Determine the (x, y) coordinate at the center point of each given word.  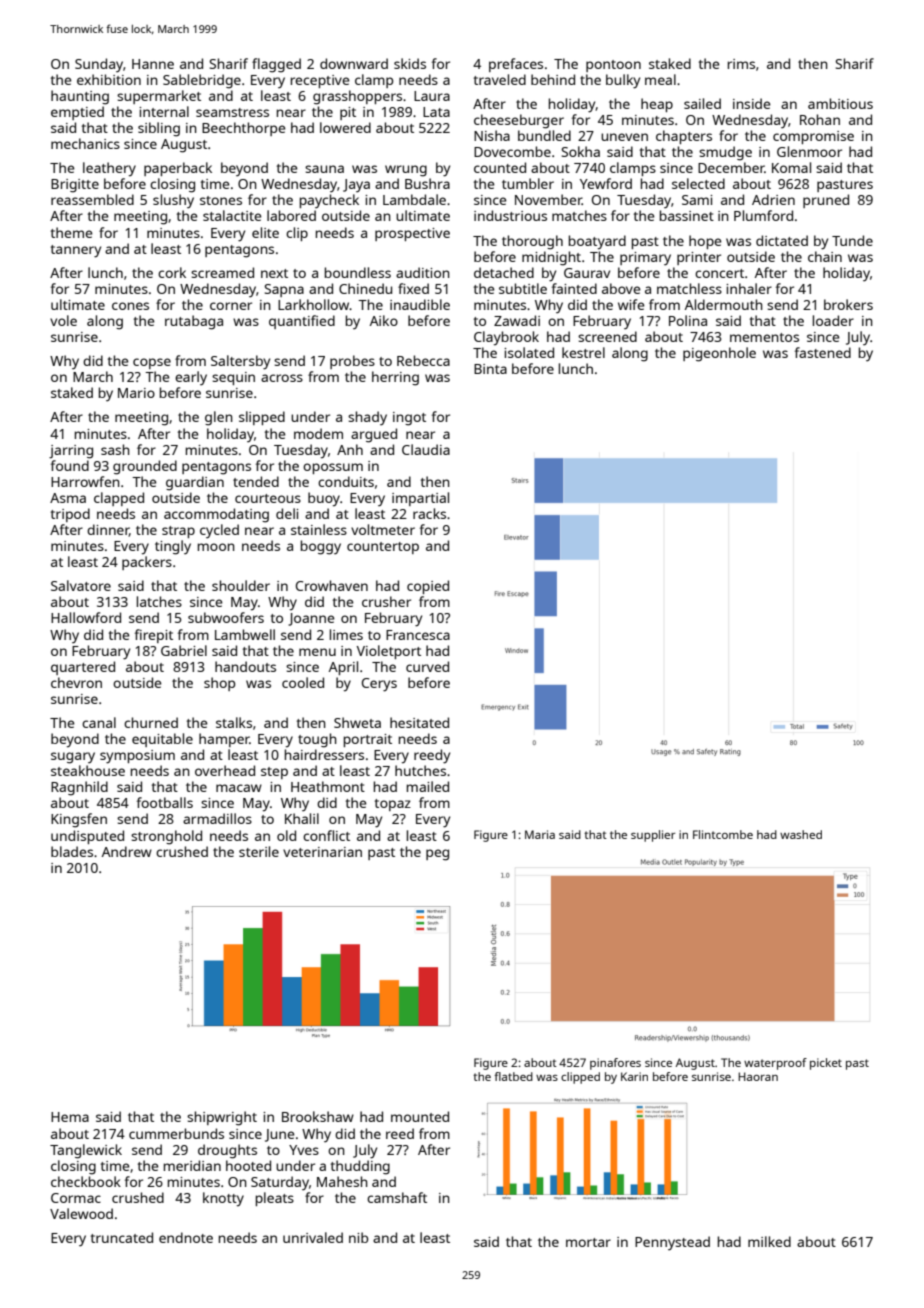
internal (164, 111)
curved (427, 666)
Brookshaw (318, 1116)
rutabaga (194, 322)
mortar (588, 1242)
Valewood (81, 1213)
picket (826, 1064)
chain (825, 256)
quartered (83, 668)
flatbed (513, 1076)
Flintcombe (723, 834)
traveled (500, 79)
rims (741, 64)
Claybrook (506, 338)
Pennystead (672, 1243)
